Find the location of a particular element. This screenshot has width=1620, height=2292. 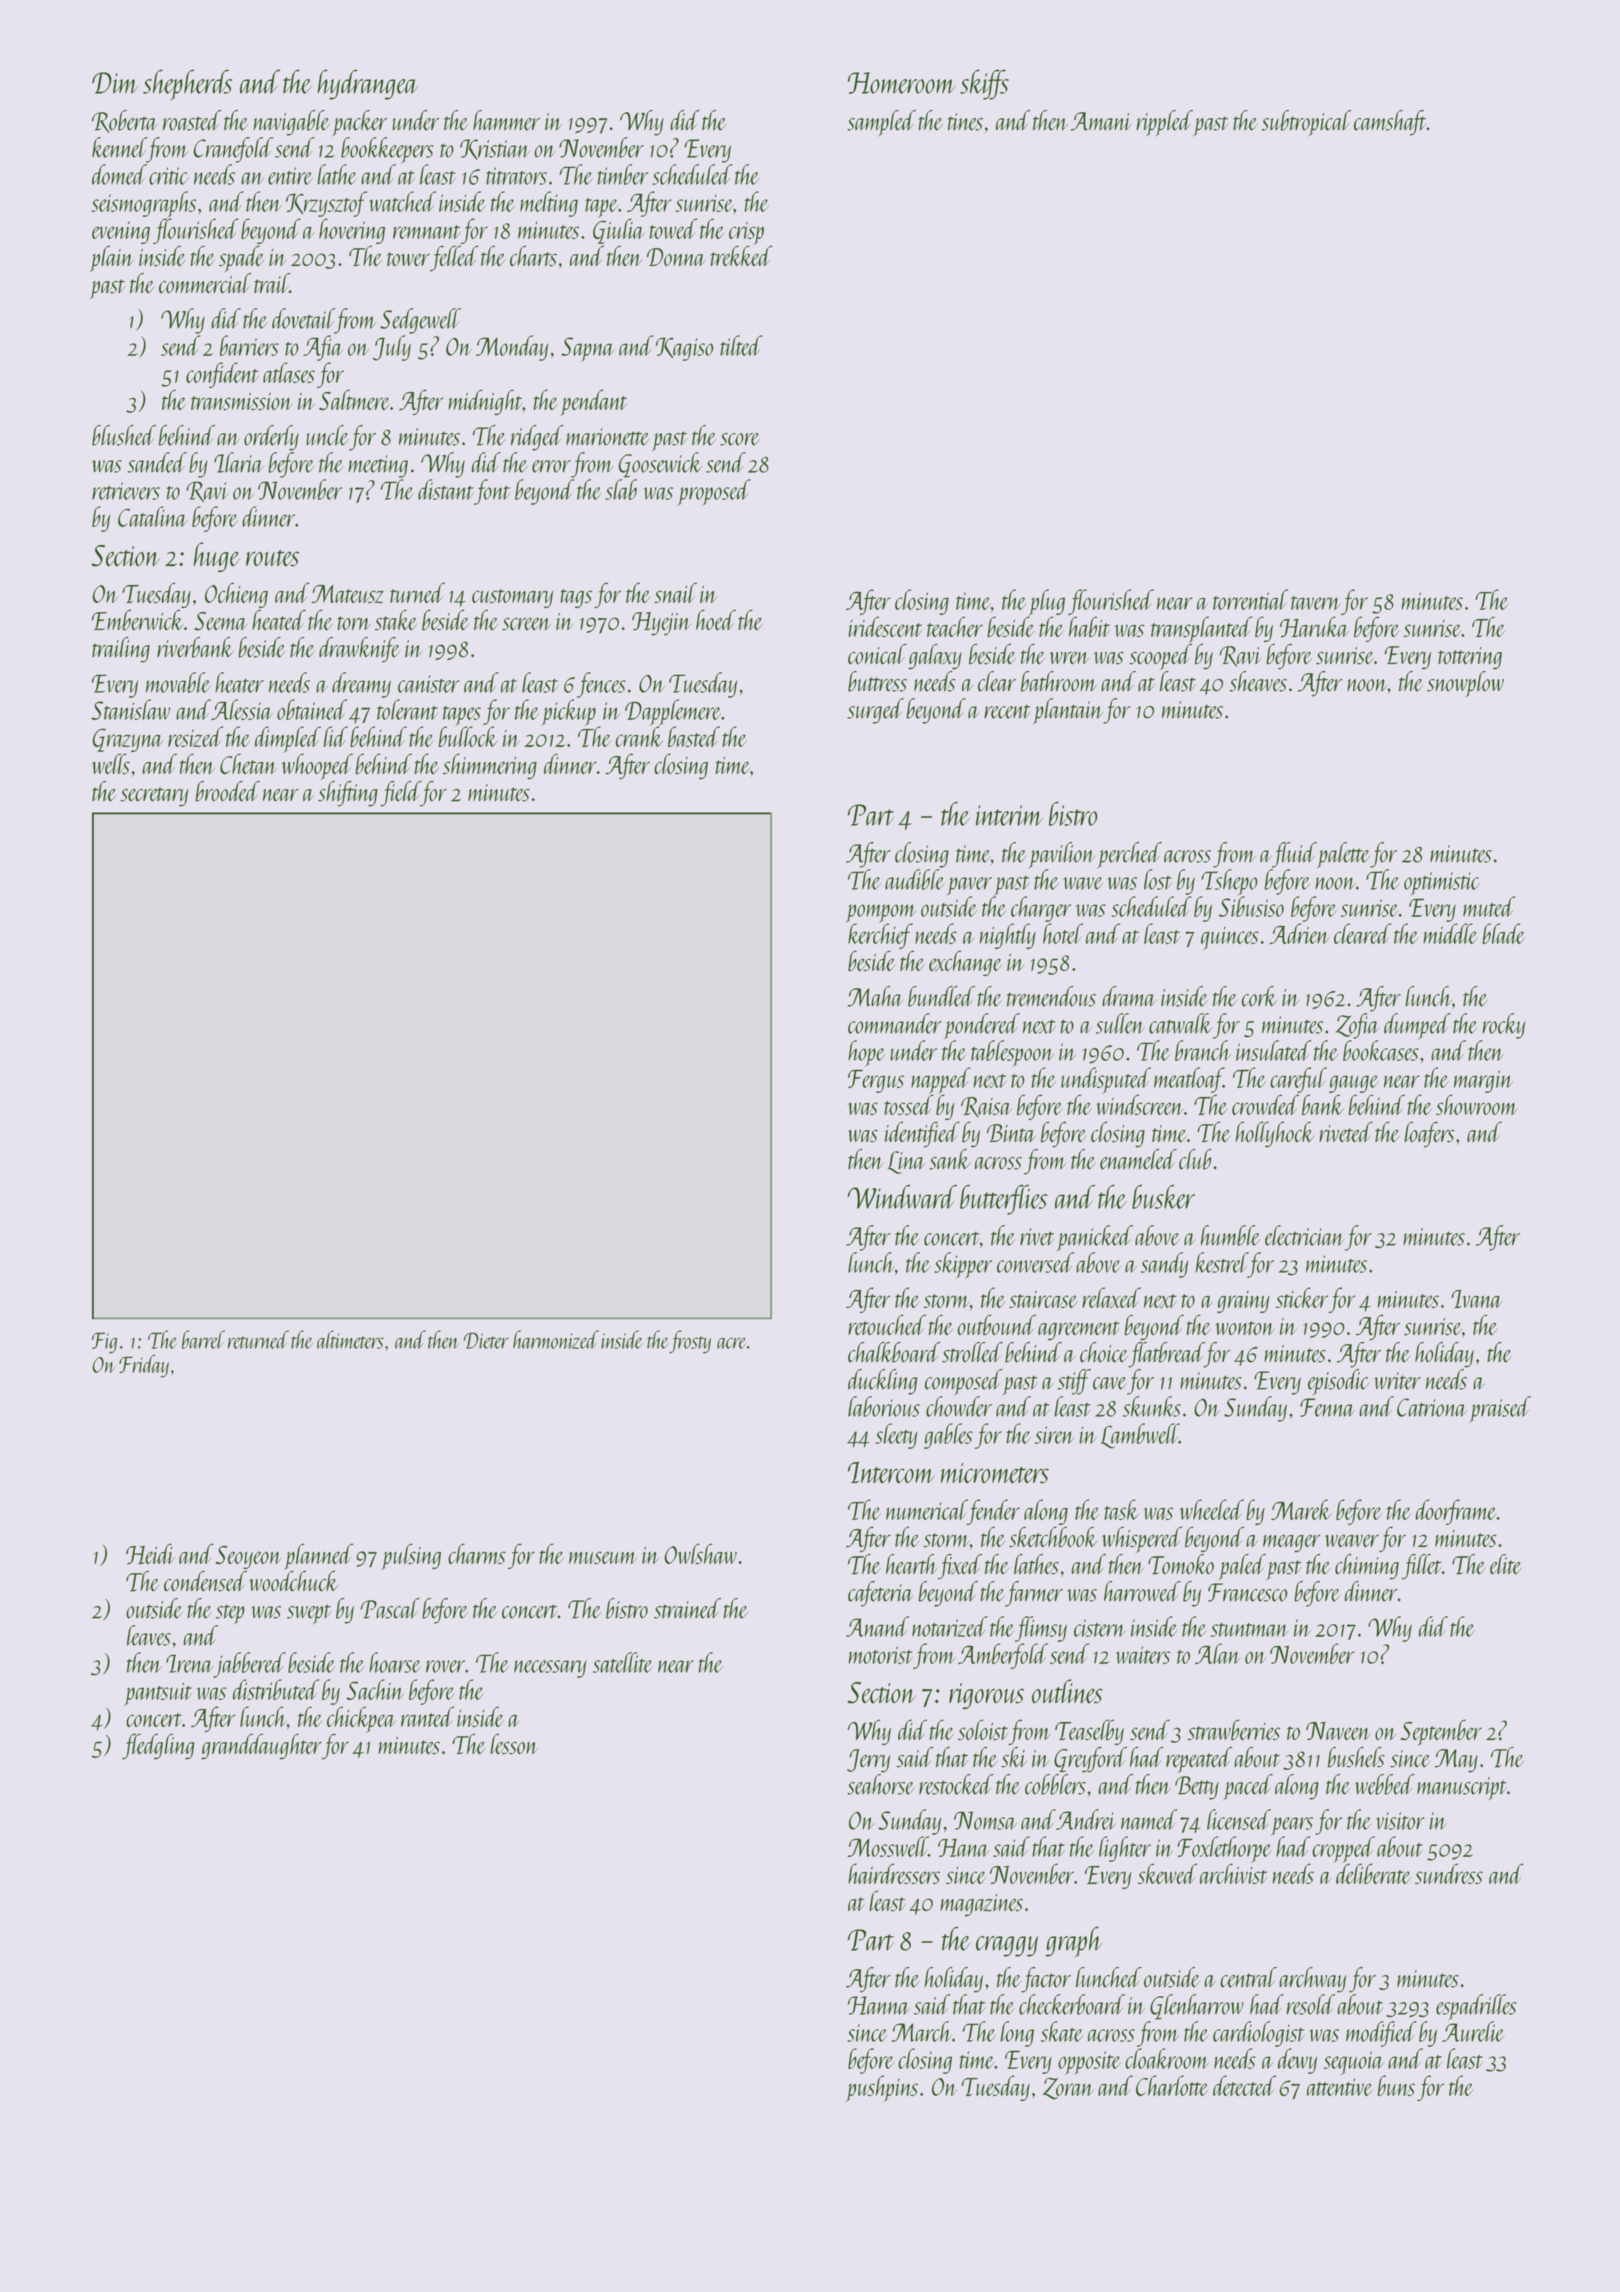

navigable is located at coordinates (291, 123).
